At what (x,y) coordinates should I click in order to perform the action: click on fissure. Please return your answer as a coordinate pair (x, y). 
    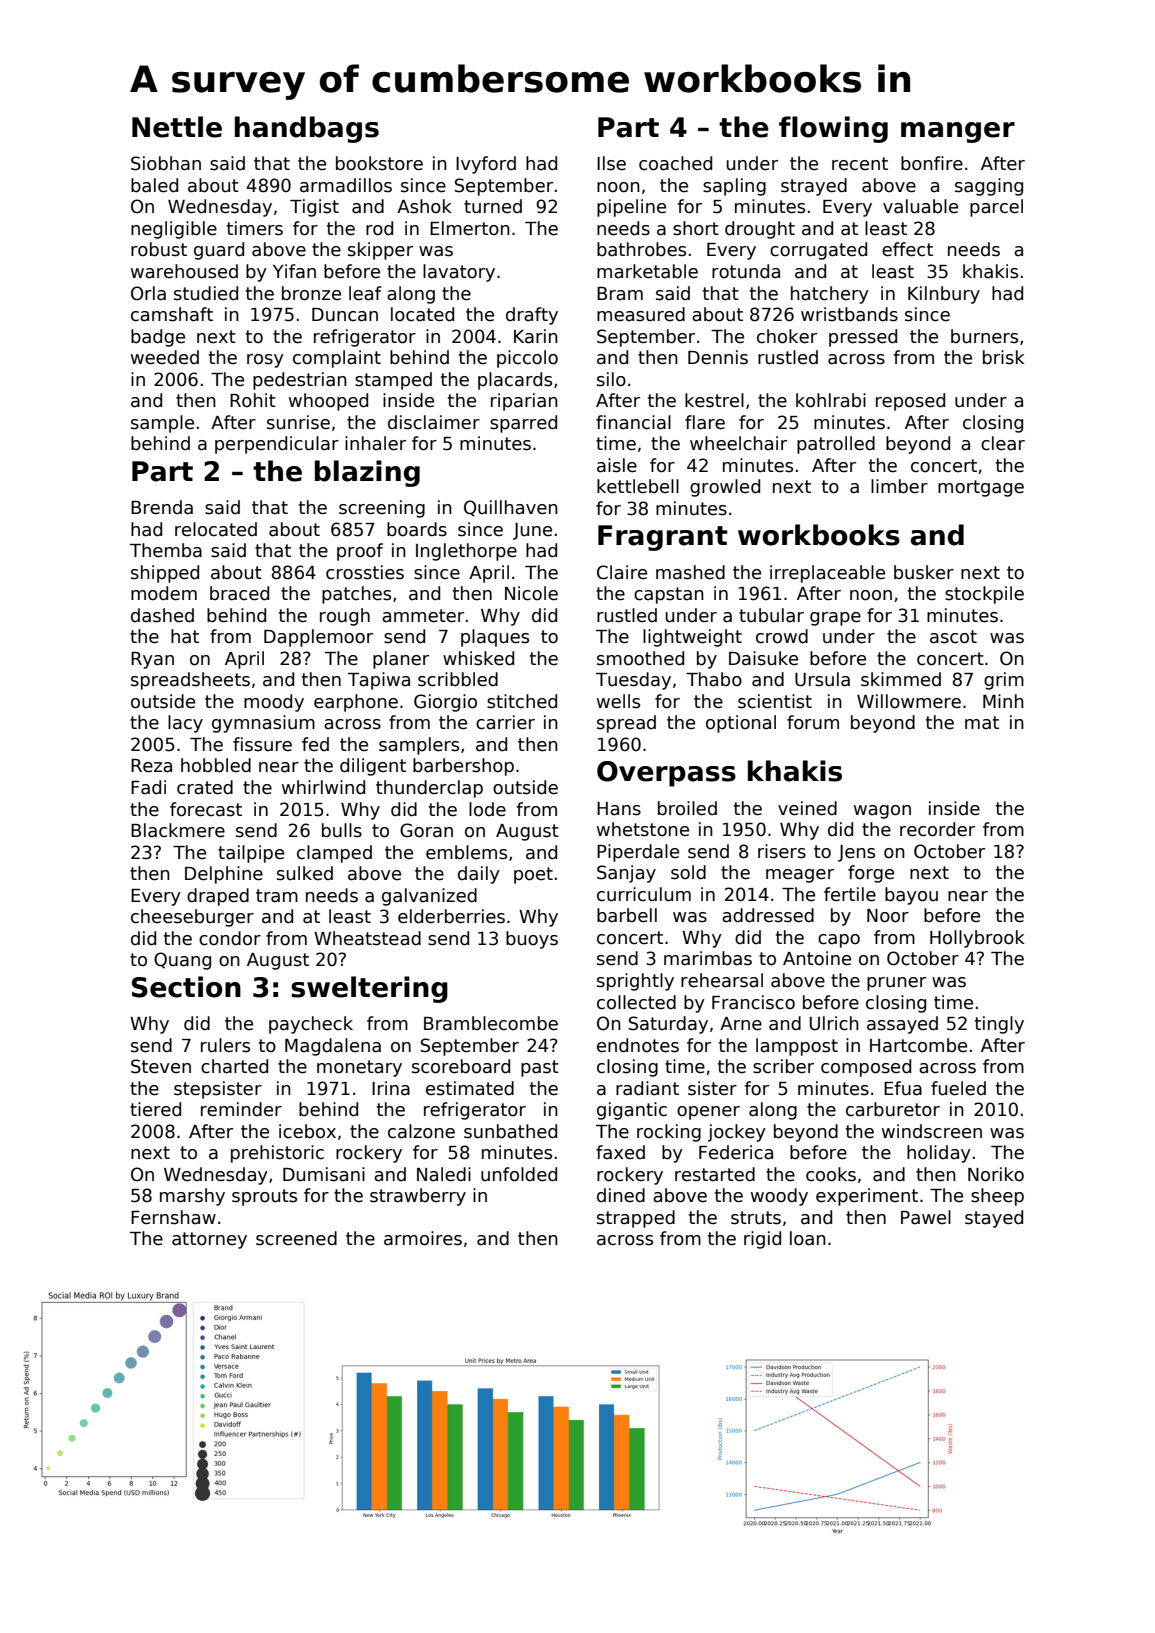
    Looking at the image, I should click on (262, 744).
